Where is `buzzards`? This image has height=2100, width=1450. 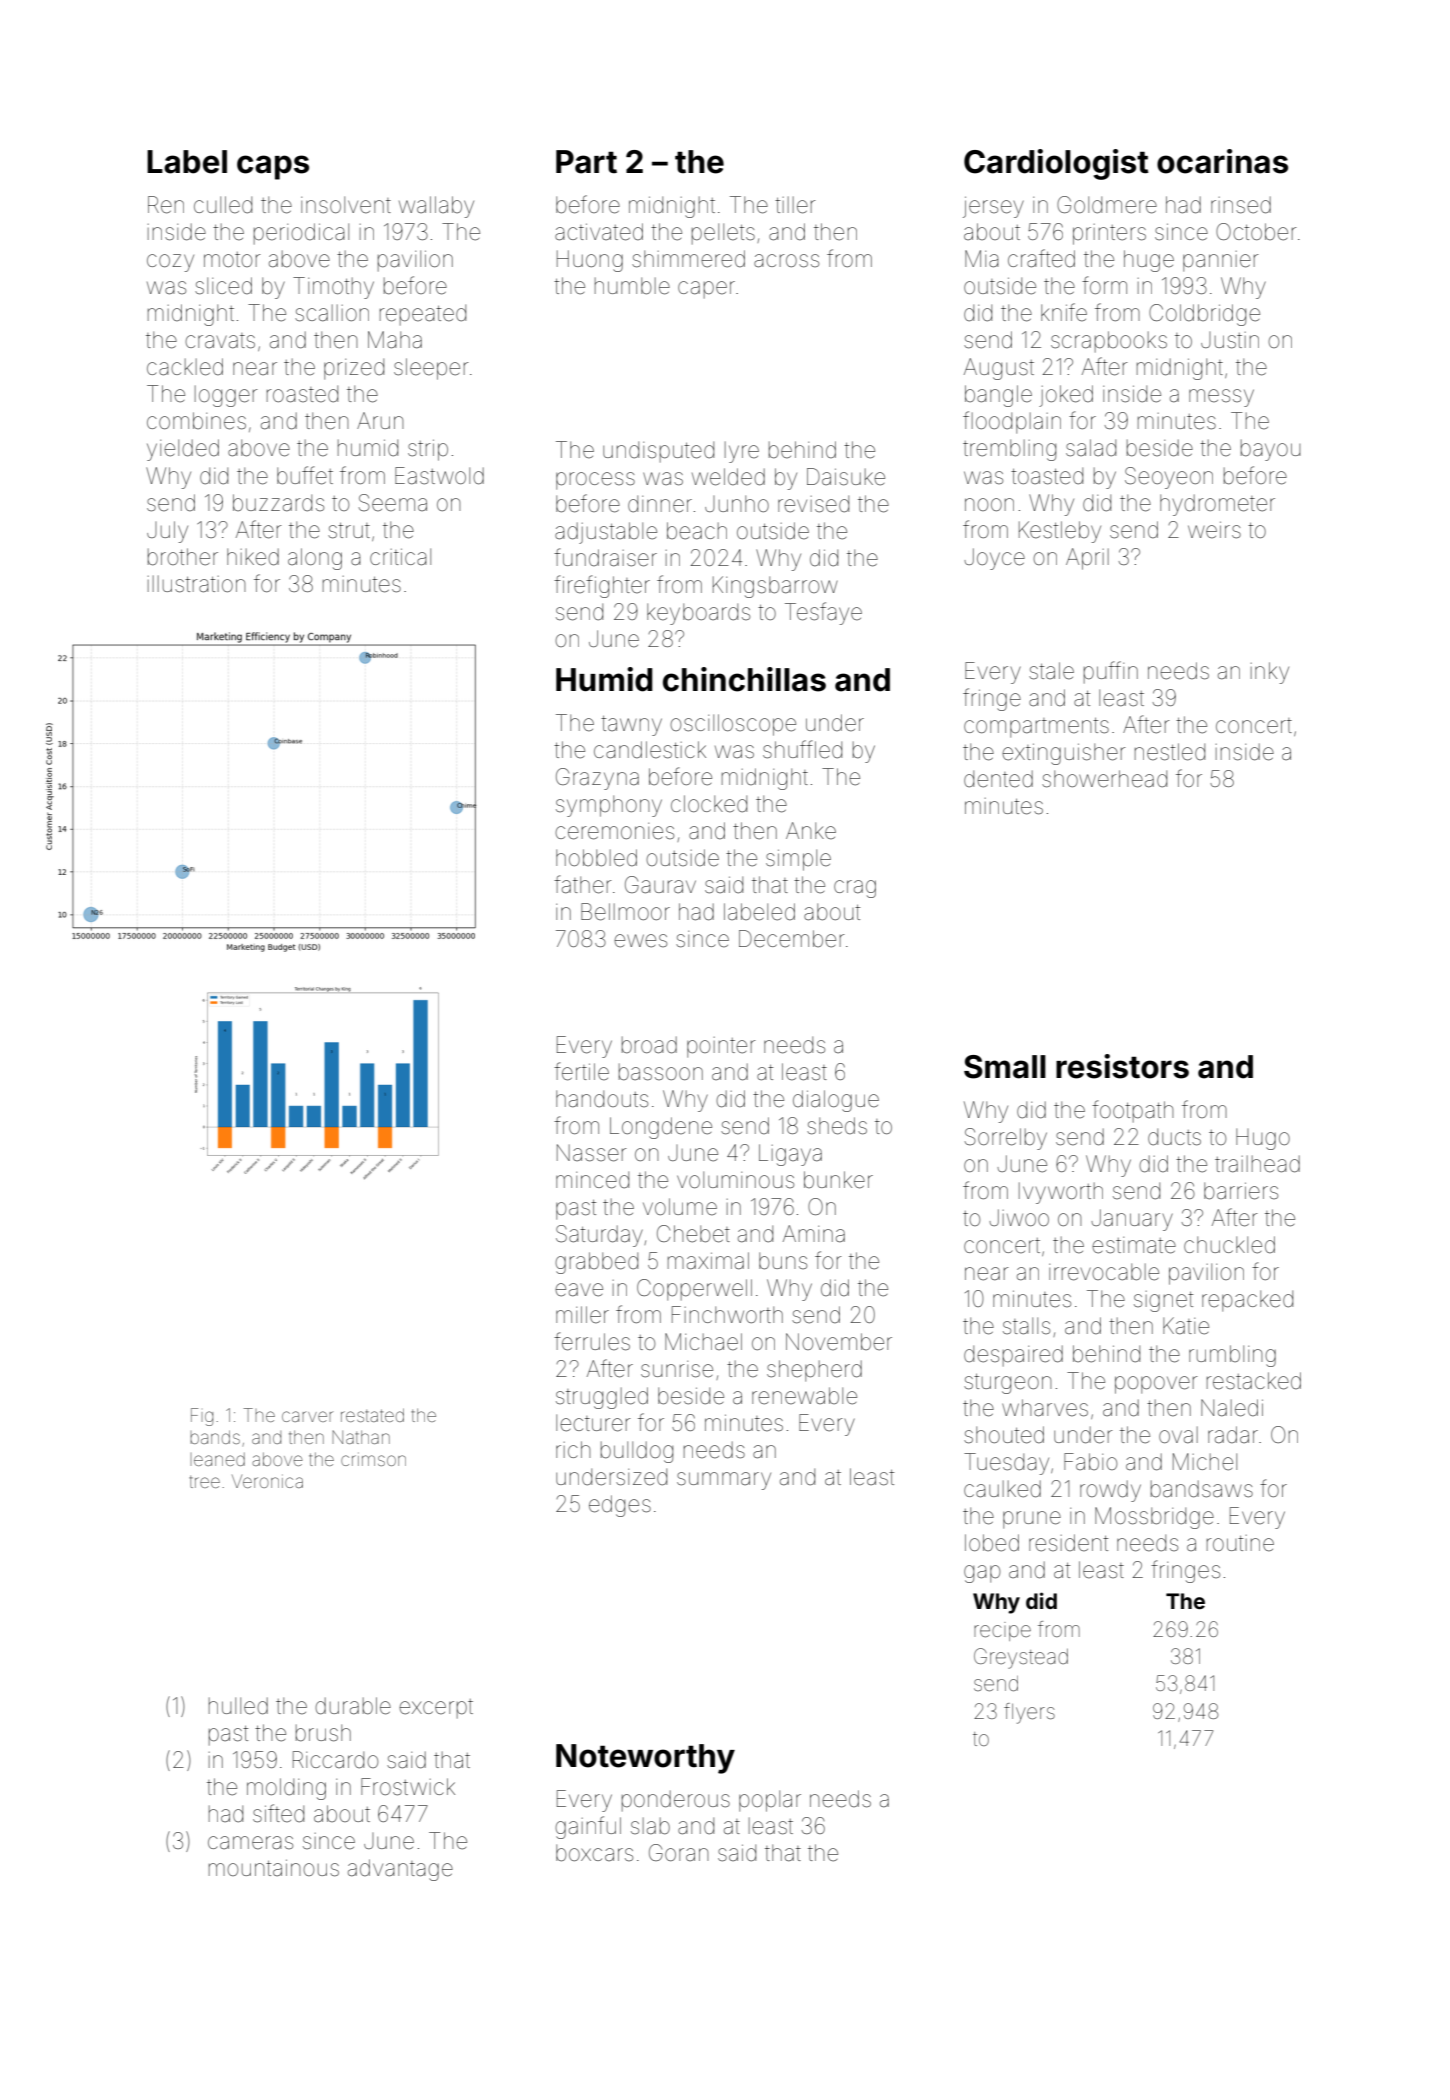 buzzards is located at coordinates (278, 503).
